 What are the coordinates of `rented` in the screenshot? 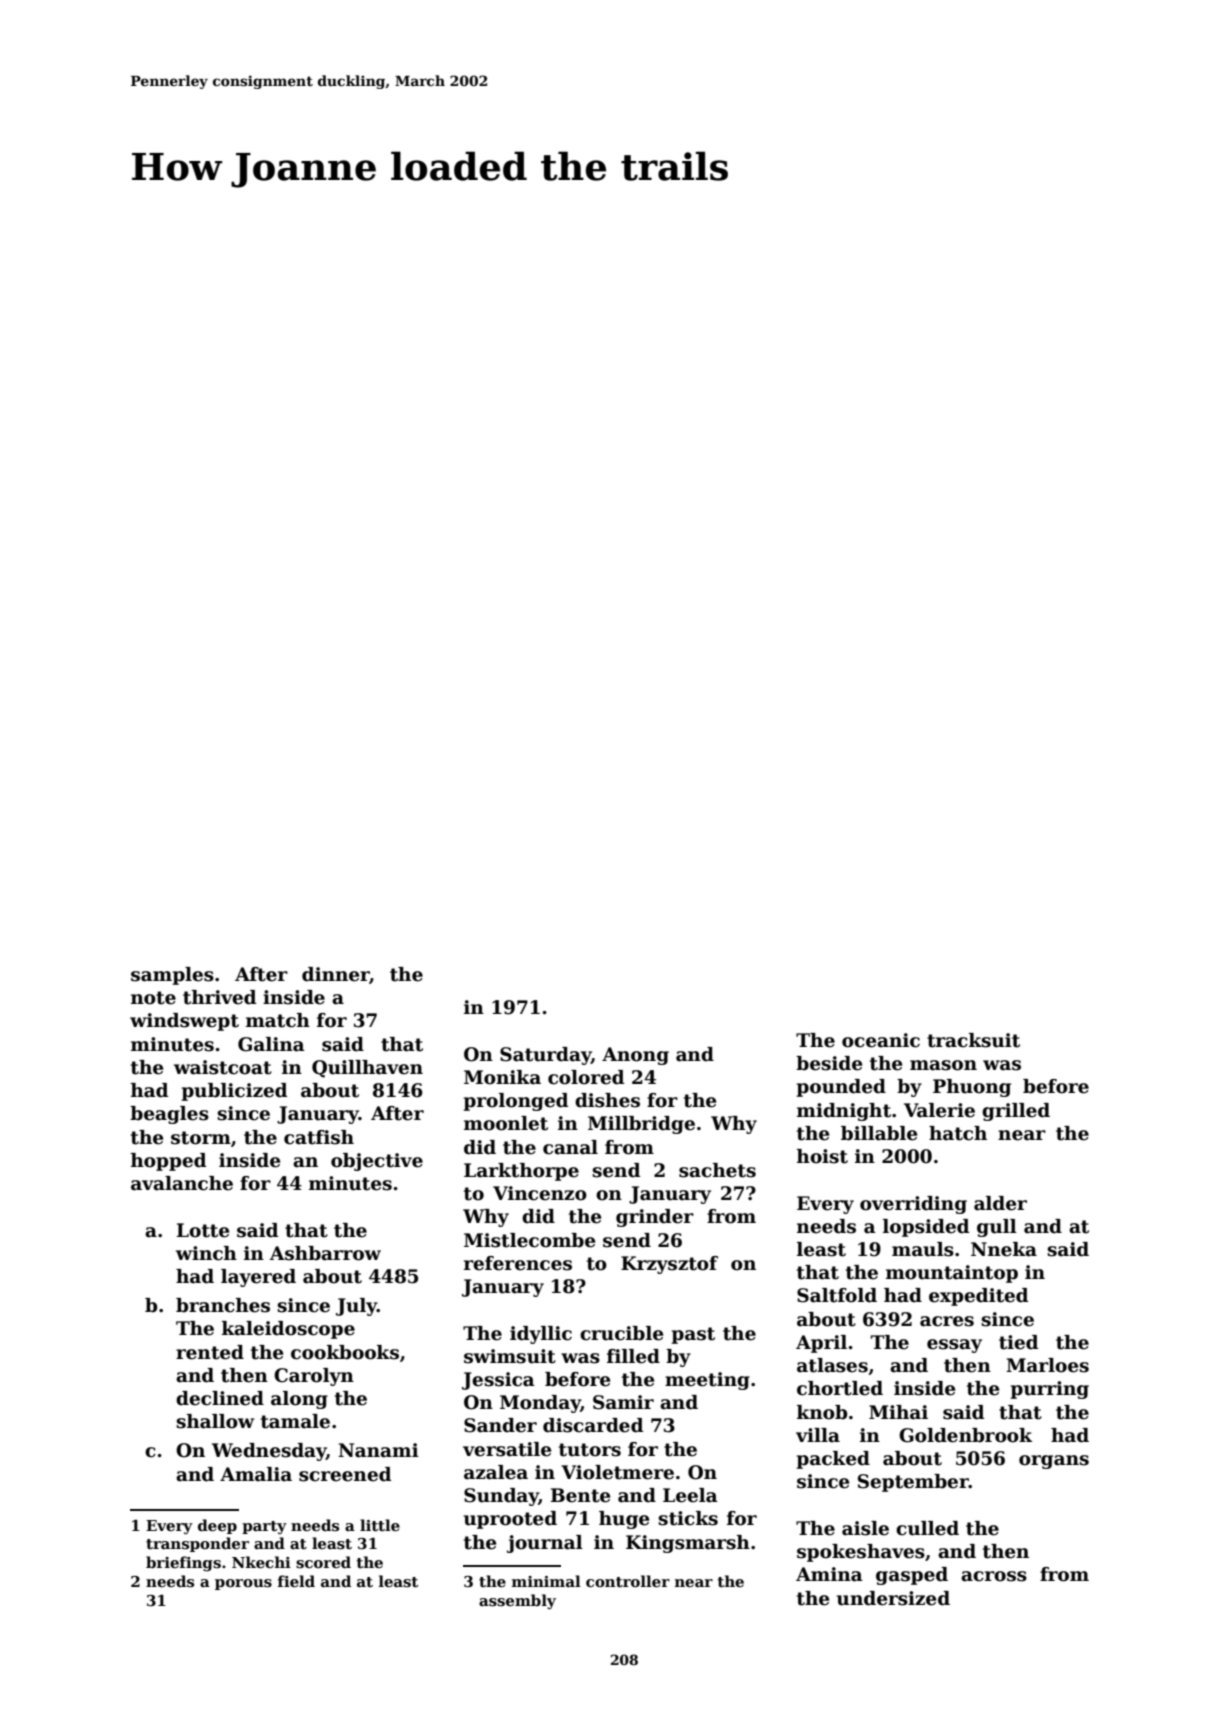 It's located at (210, 1352).
